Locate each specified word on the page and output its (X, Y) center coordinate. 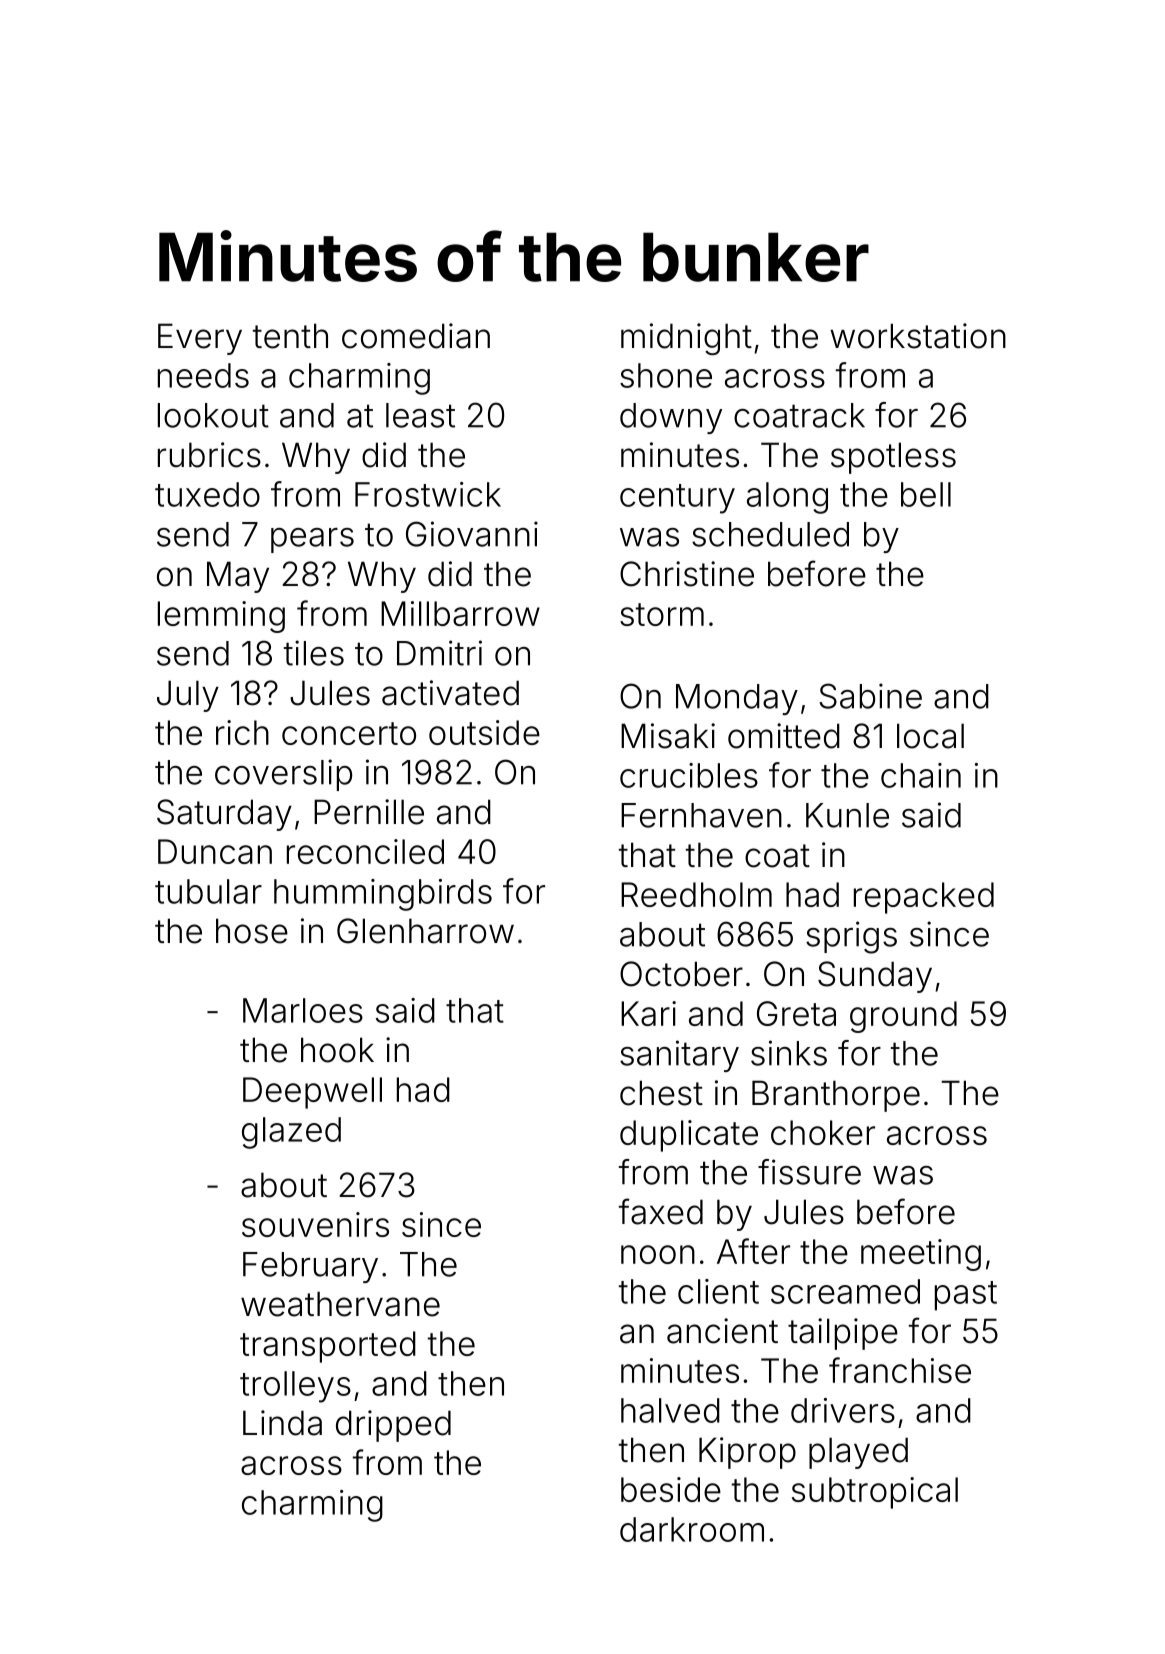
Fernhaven (701, 815)
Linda (282, 1423)
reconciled (365, 851)
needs (203, 375)
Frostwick (428, 494)
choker (823, 1132)
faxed (661, 1211)
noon (658, 1254)
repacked (924, 898)
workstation (918, 336)
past (966, 1296)
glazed (291, 1133)
